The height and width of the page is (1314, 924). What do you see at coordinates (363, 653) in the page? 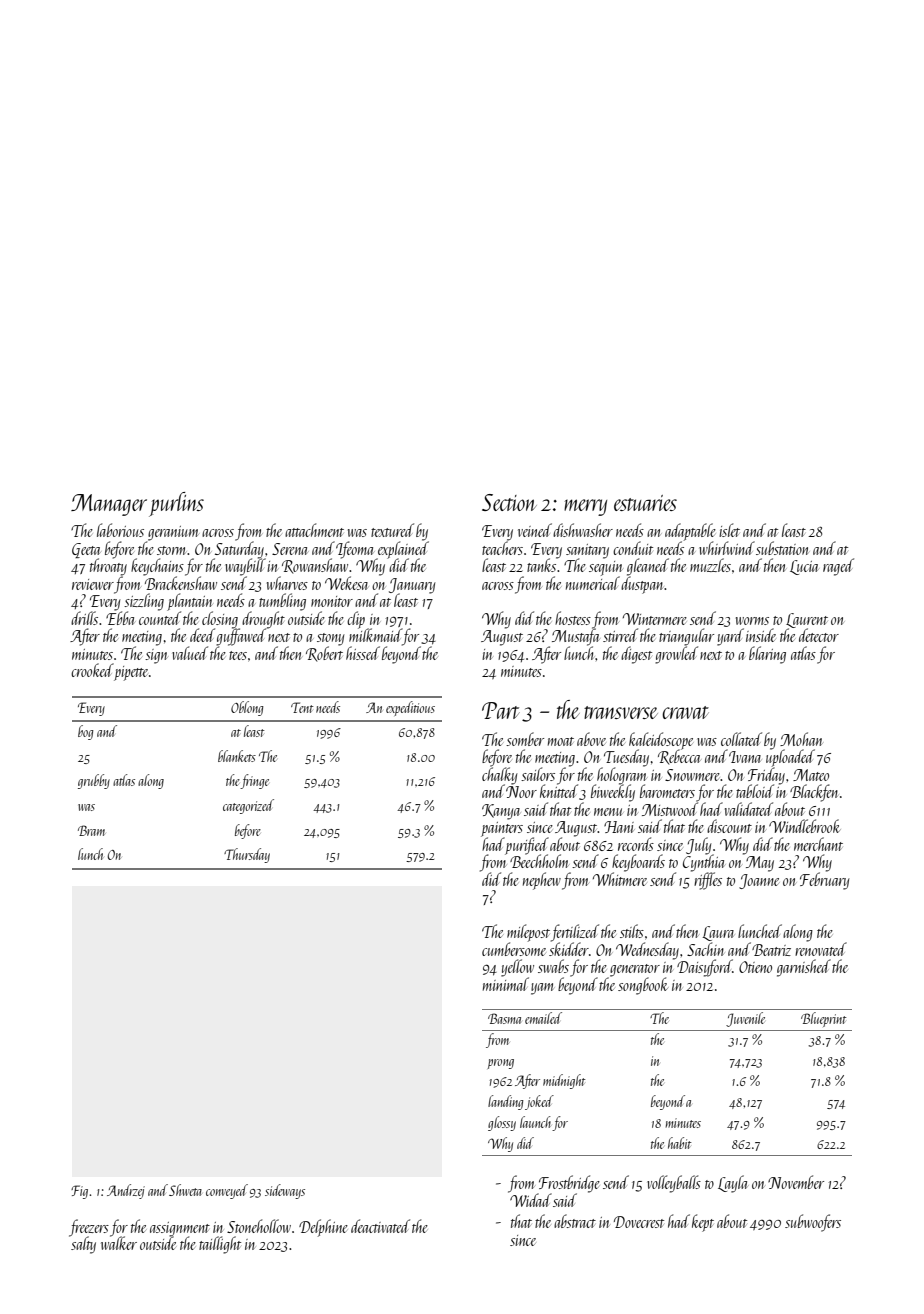
I see `hissed` at bounding box center [363, 653].
